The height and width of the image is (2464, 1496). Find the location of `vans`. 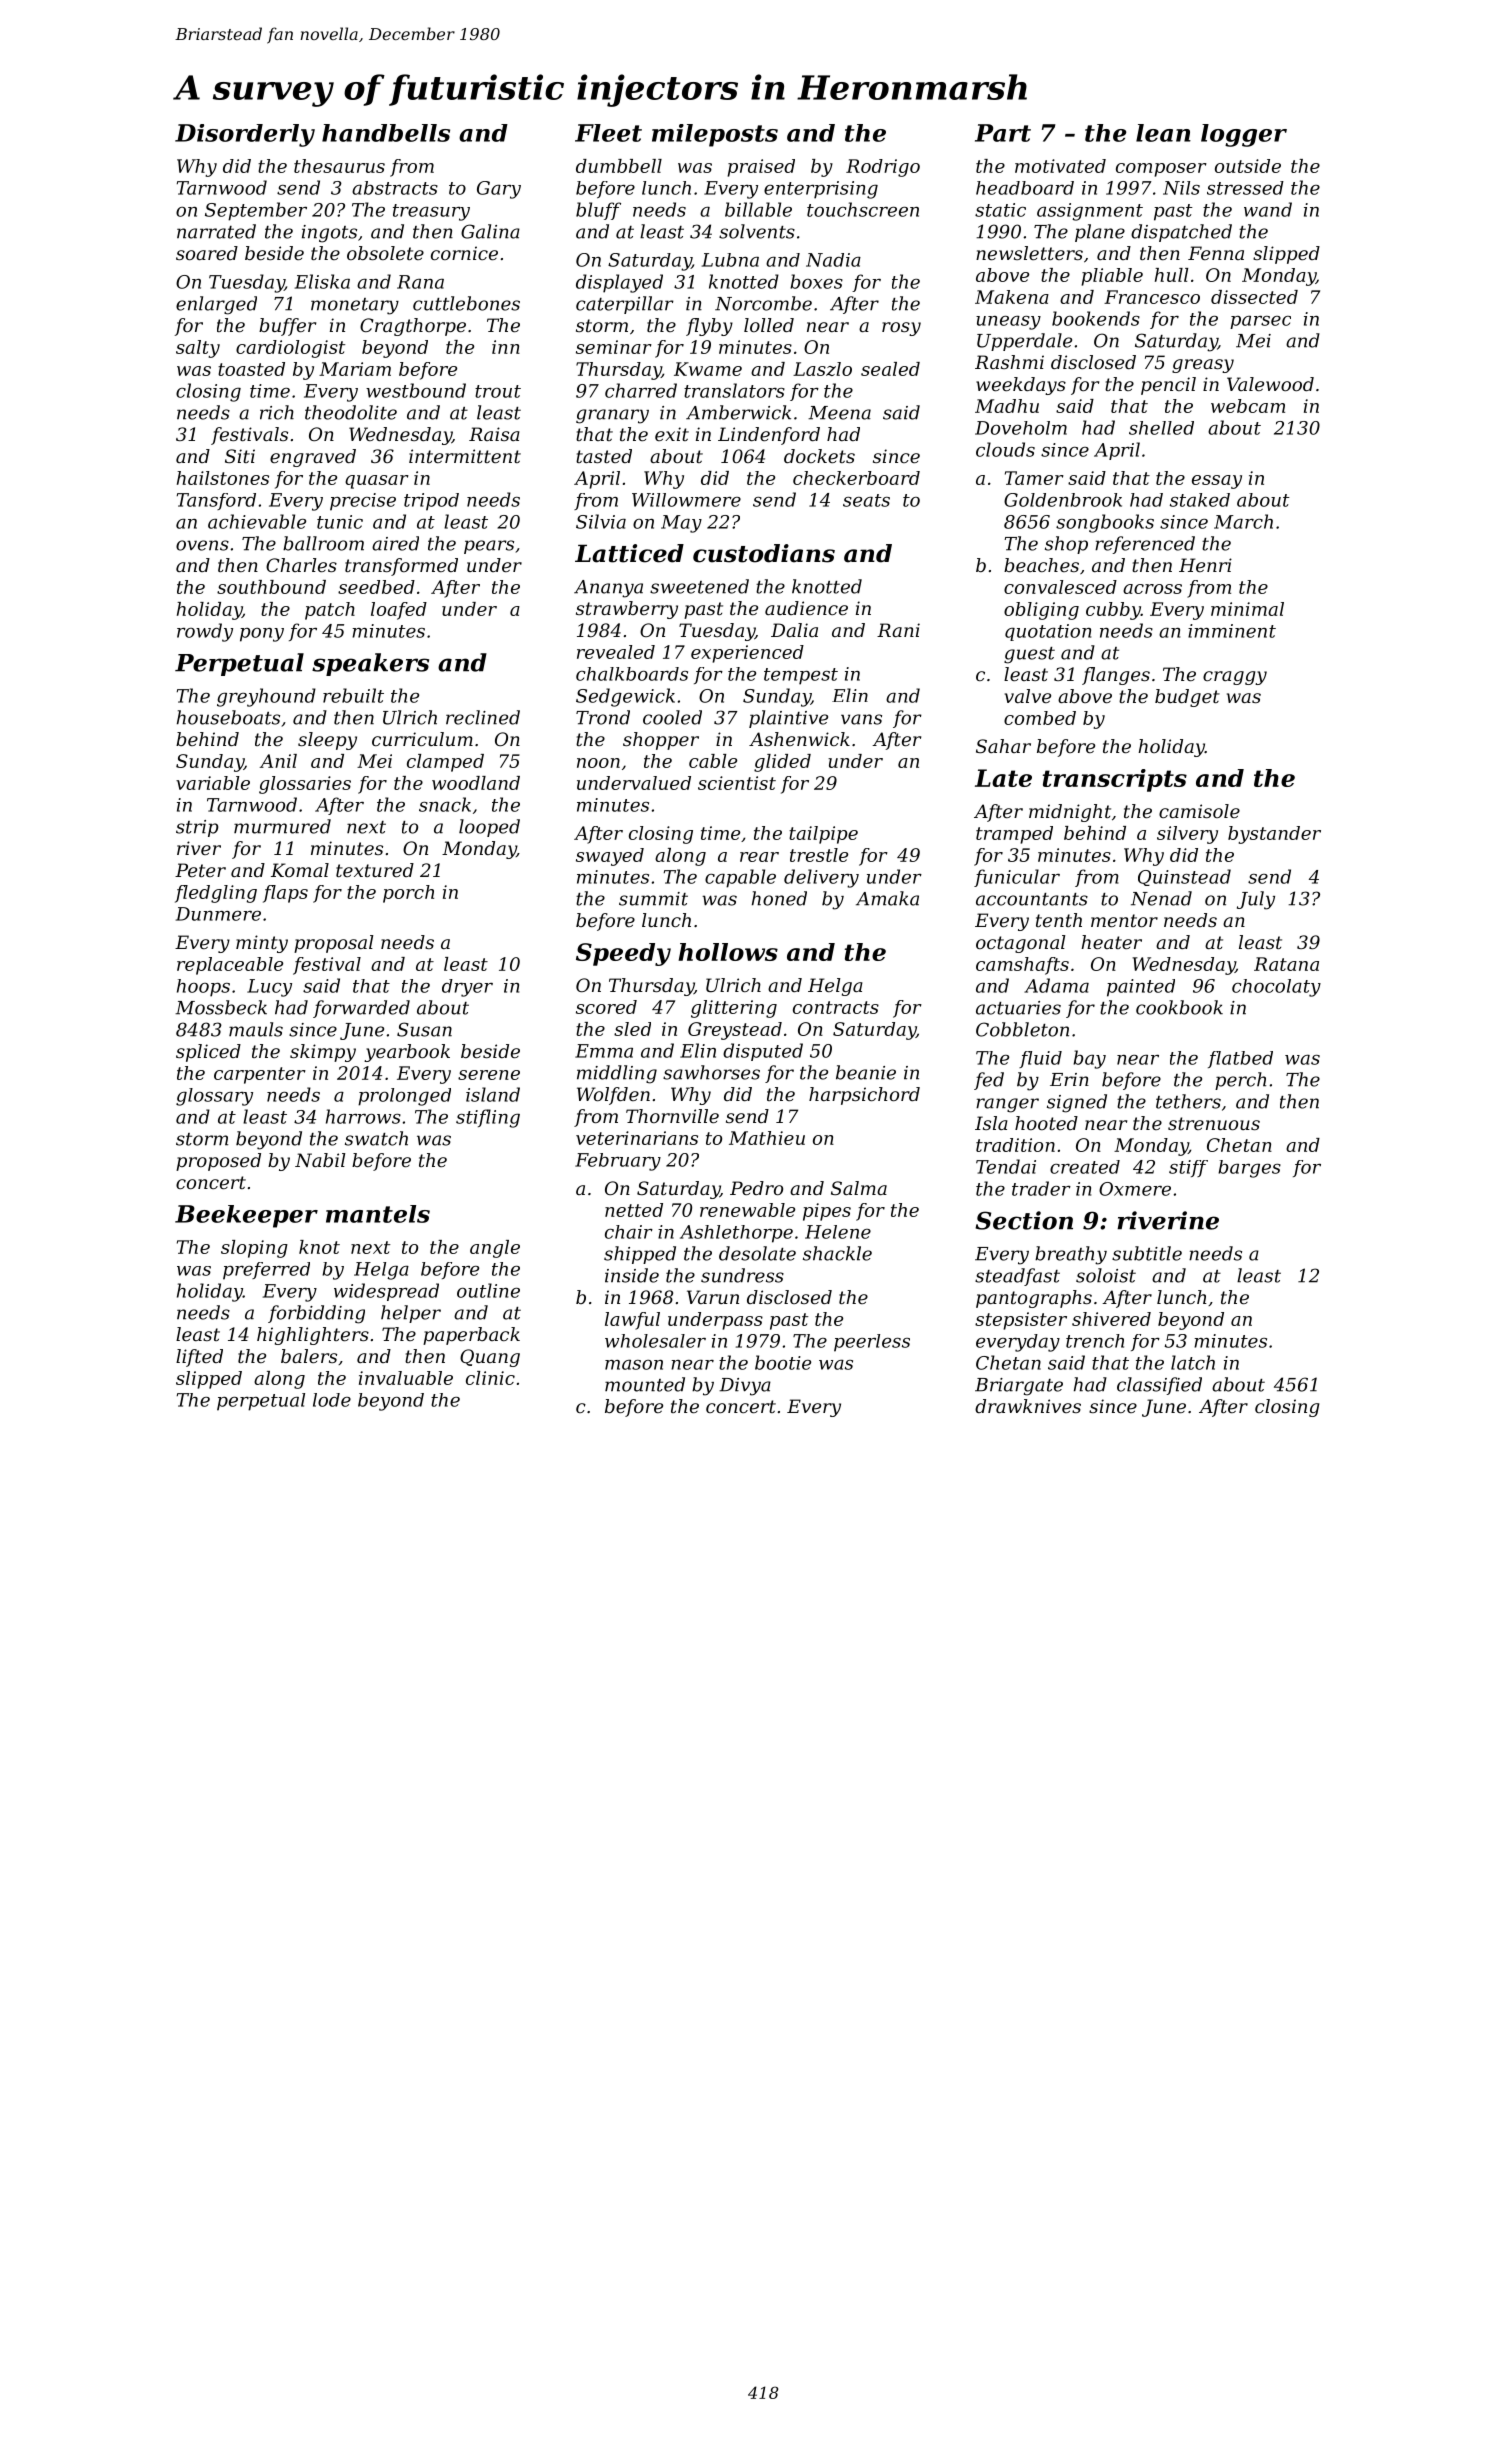

vans is located at coordinates (861, 719).
